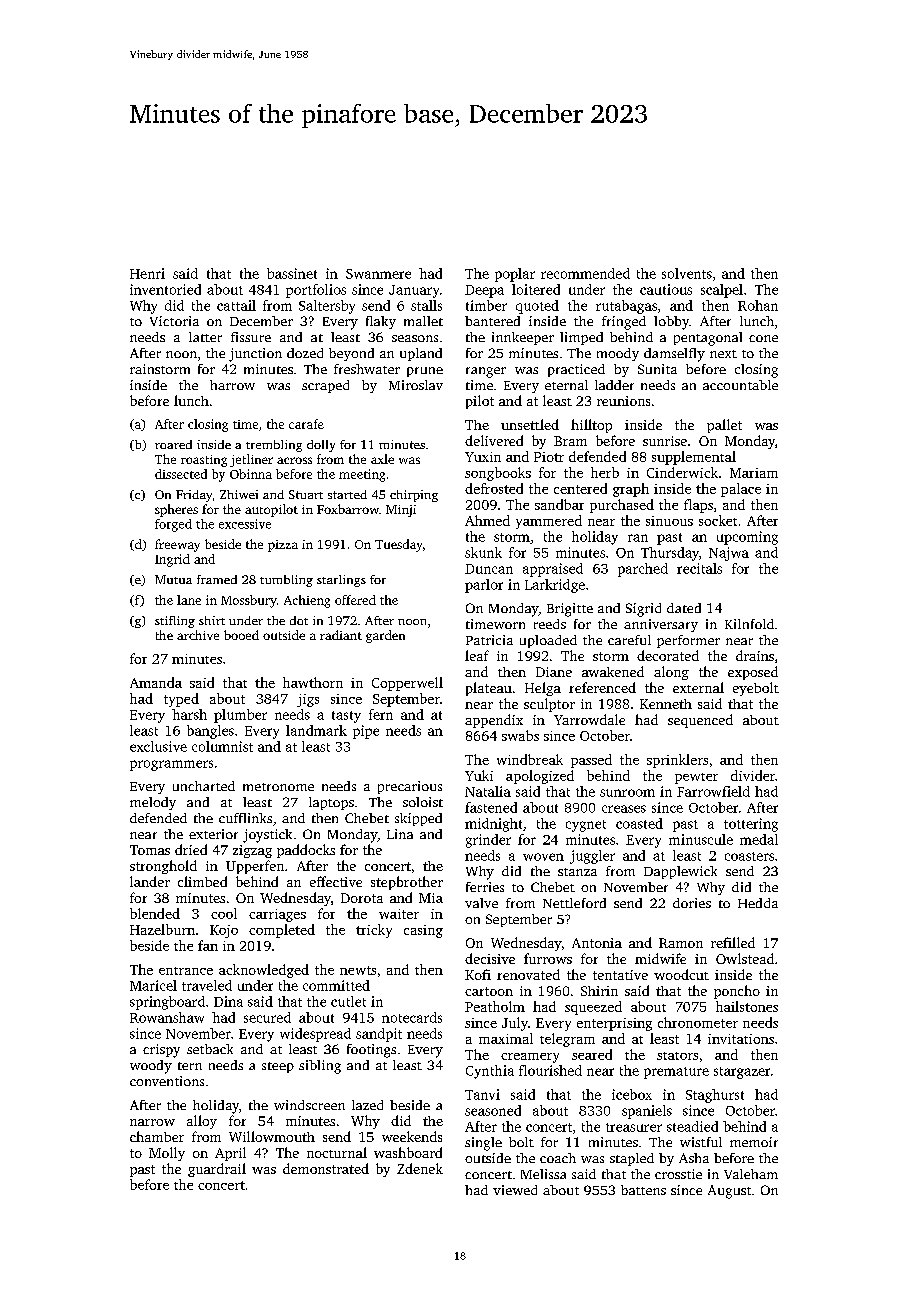  What do you see at coordinates (306, 494) in the screenshot?
I see `Stuart` at bounding box center [306, 494].
